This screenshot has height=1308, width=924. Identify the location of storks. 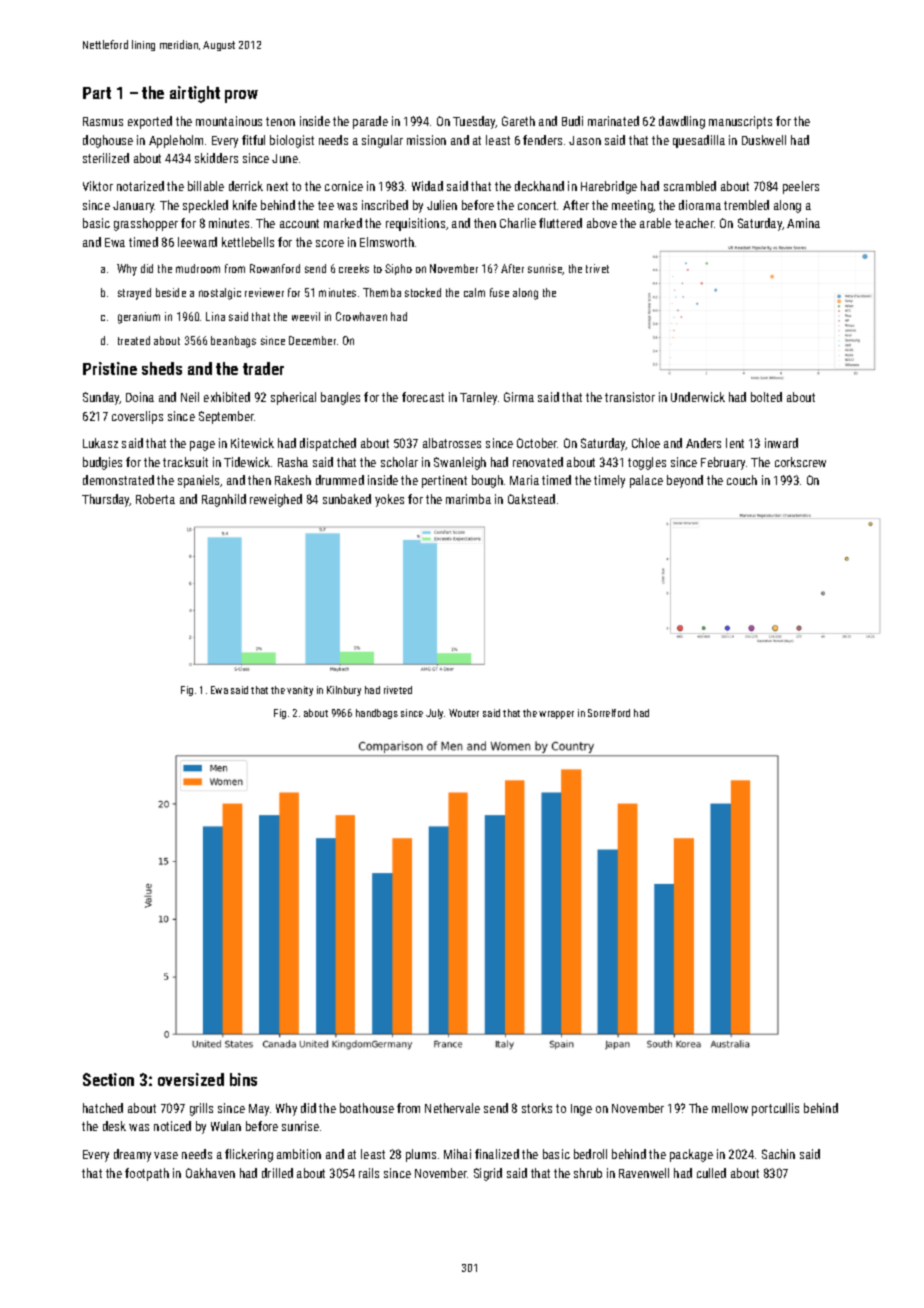
(537, 1108).
